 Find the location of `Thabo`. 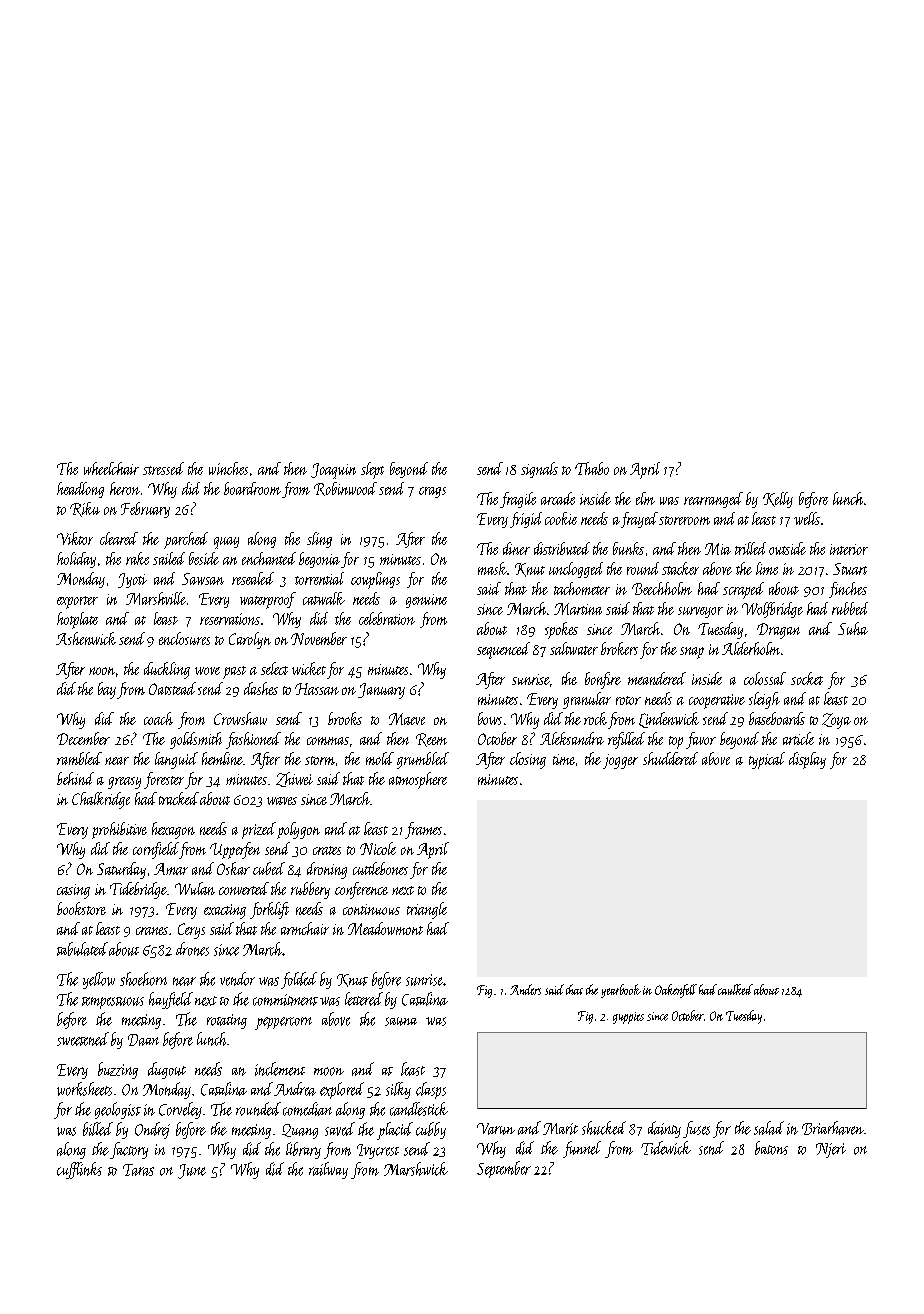

Thabo is located at coordinates (592, 468).
